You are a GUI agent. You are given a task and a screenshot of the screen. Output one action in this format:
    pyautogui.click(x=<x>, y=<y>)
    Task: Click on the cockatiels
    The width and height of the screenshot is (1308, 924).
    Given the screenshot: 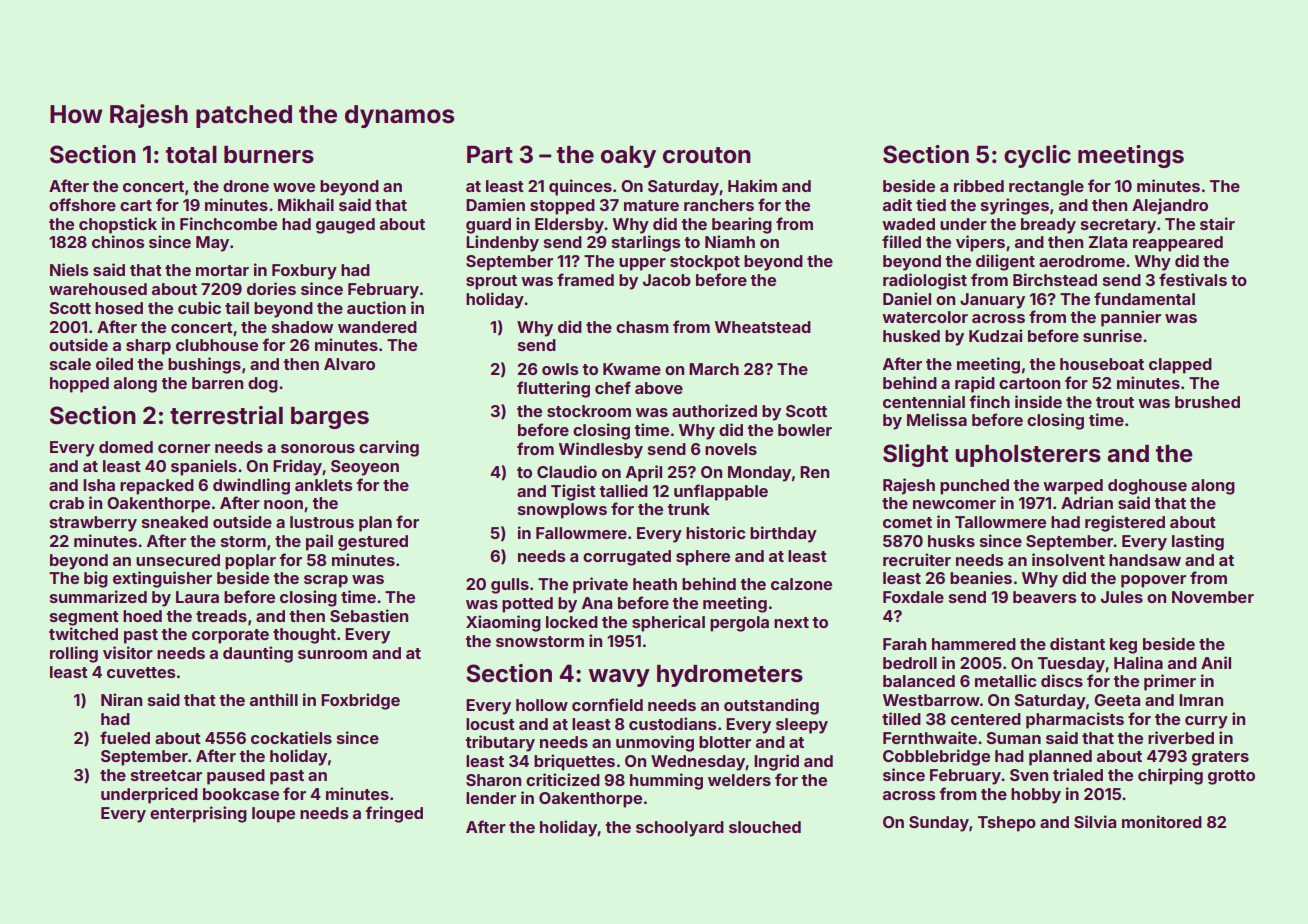 What is the action you would take?
    pyautogui.click(x=291, y=737)
